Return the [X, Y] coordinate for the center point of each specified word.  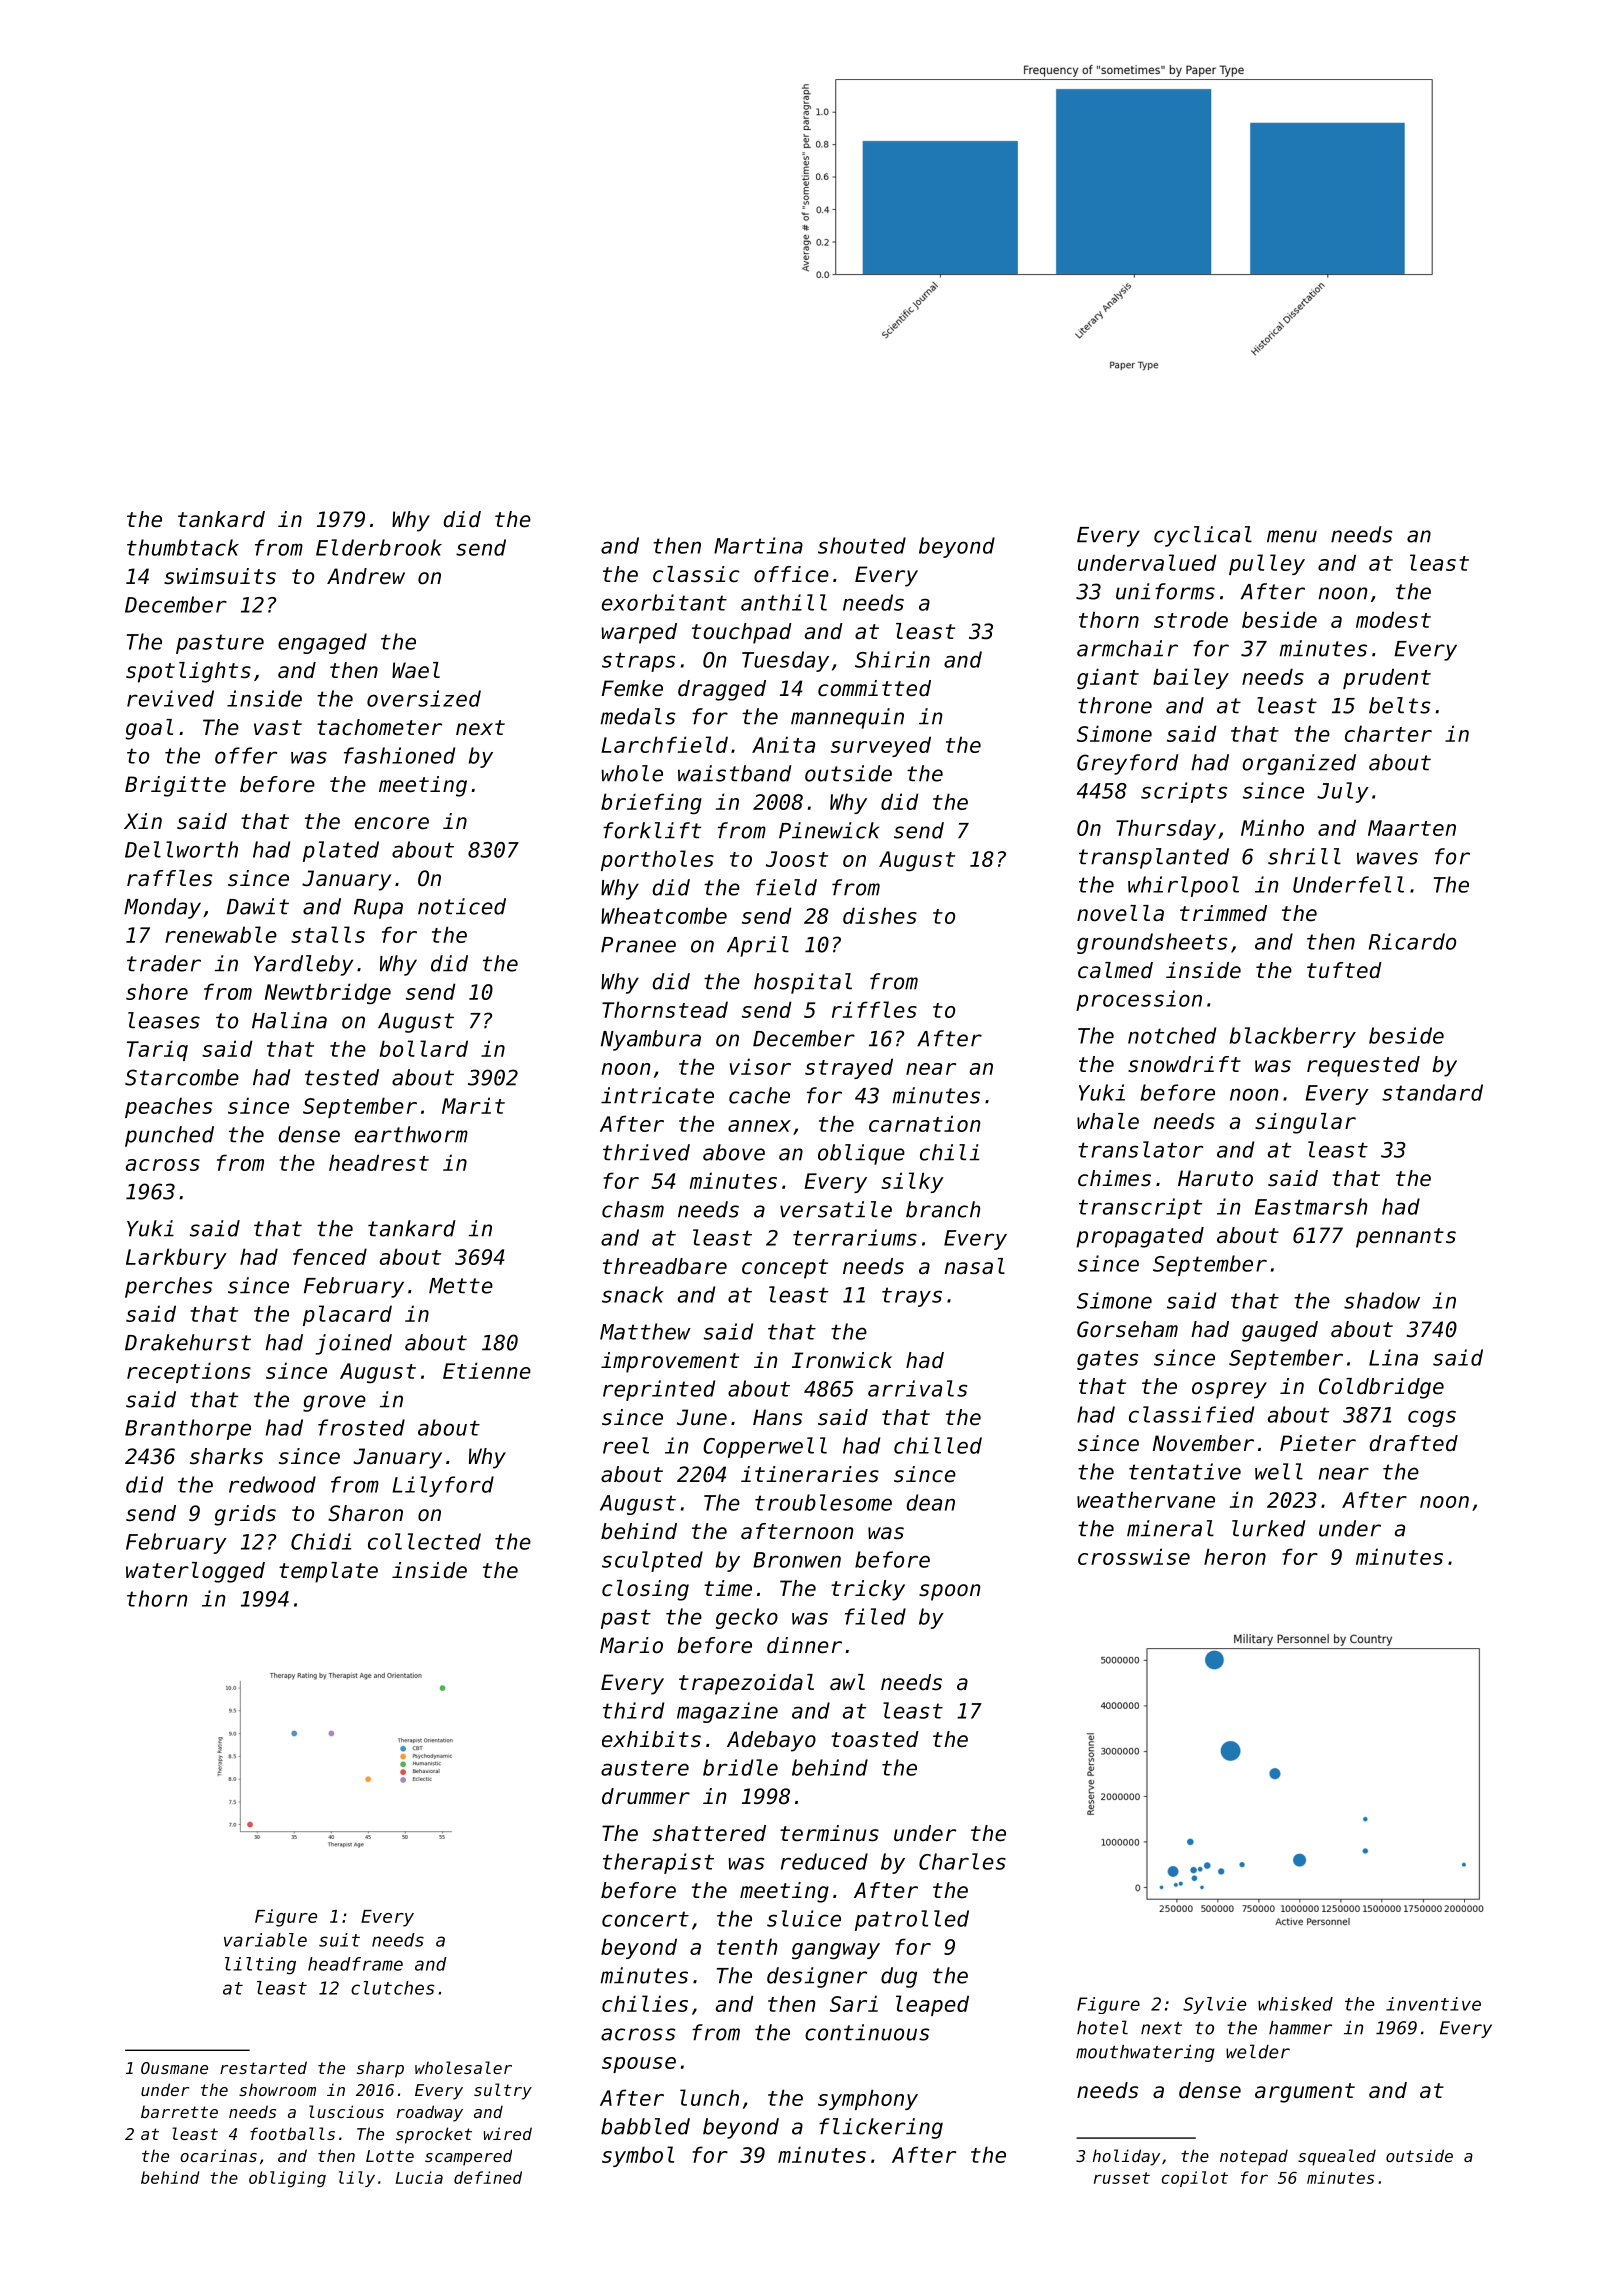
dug [899, 1977]
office [791, 574]
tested [342, 1077]
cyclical [1203, 536]
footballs [292, 2133]
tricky [868, 1590]
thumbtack [183, 547]
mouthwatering [1145, 2053]
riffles [874, 1009]
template [328, 1572]
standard [1432, 1092]
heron [1235, 1556]
